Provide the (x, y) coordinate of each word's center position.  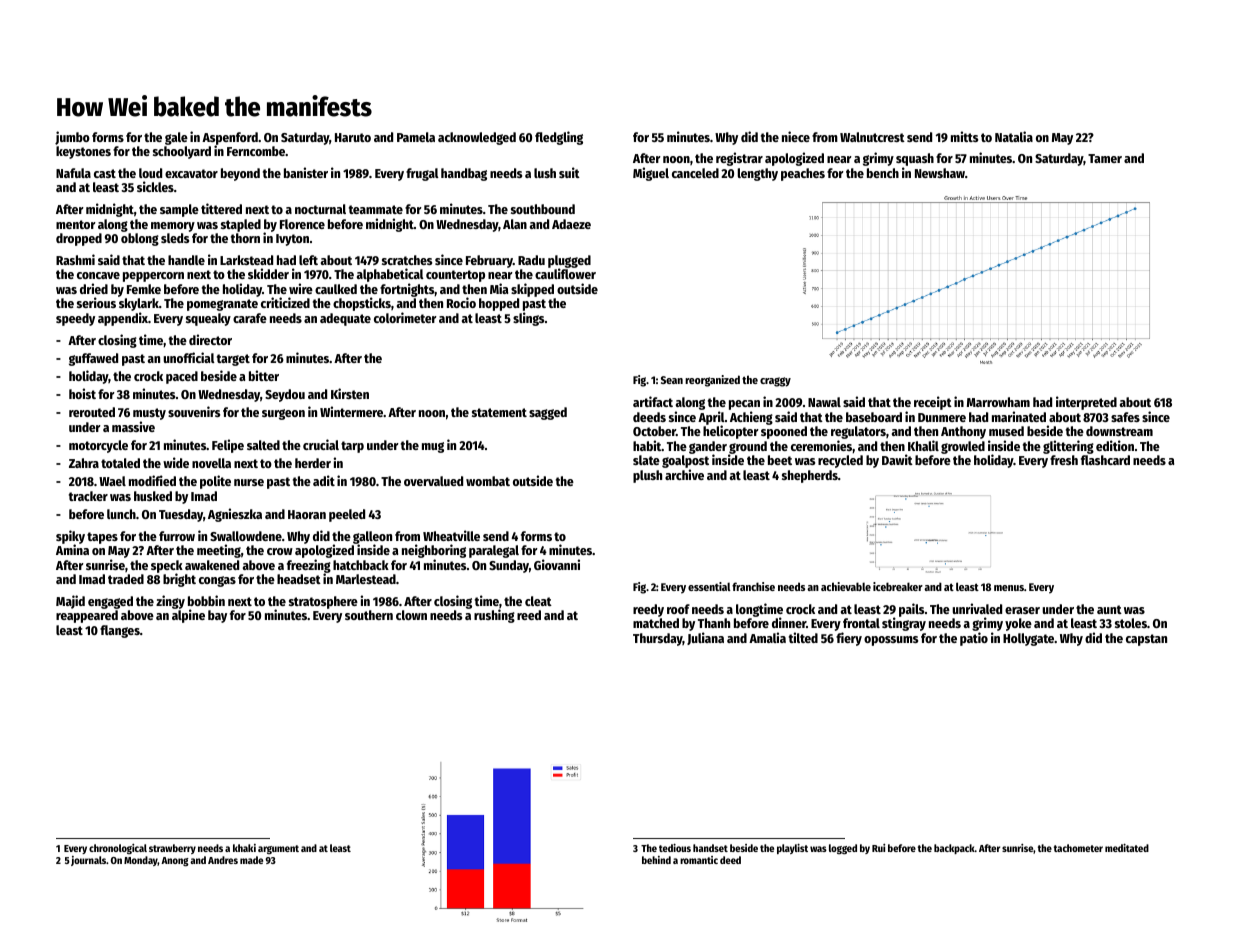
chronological (118, 849)
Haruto (353, 137)
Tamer (1105, 158)
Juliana (705, 638)
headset (299, 579)
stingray (904, 624)
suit (569, 172)
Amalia (767, 637)
